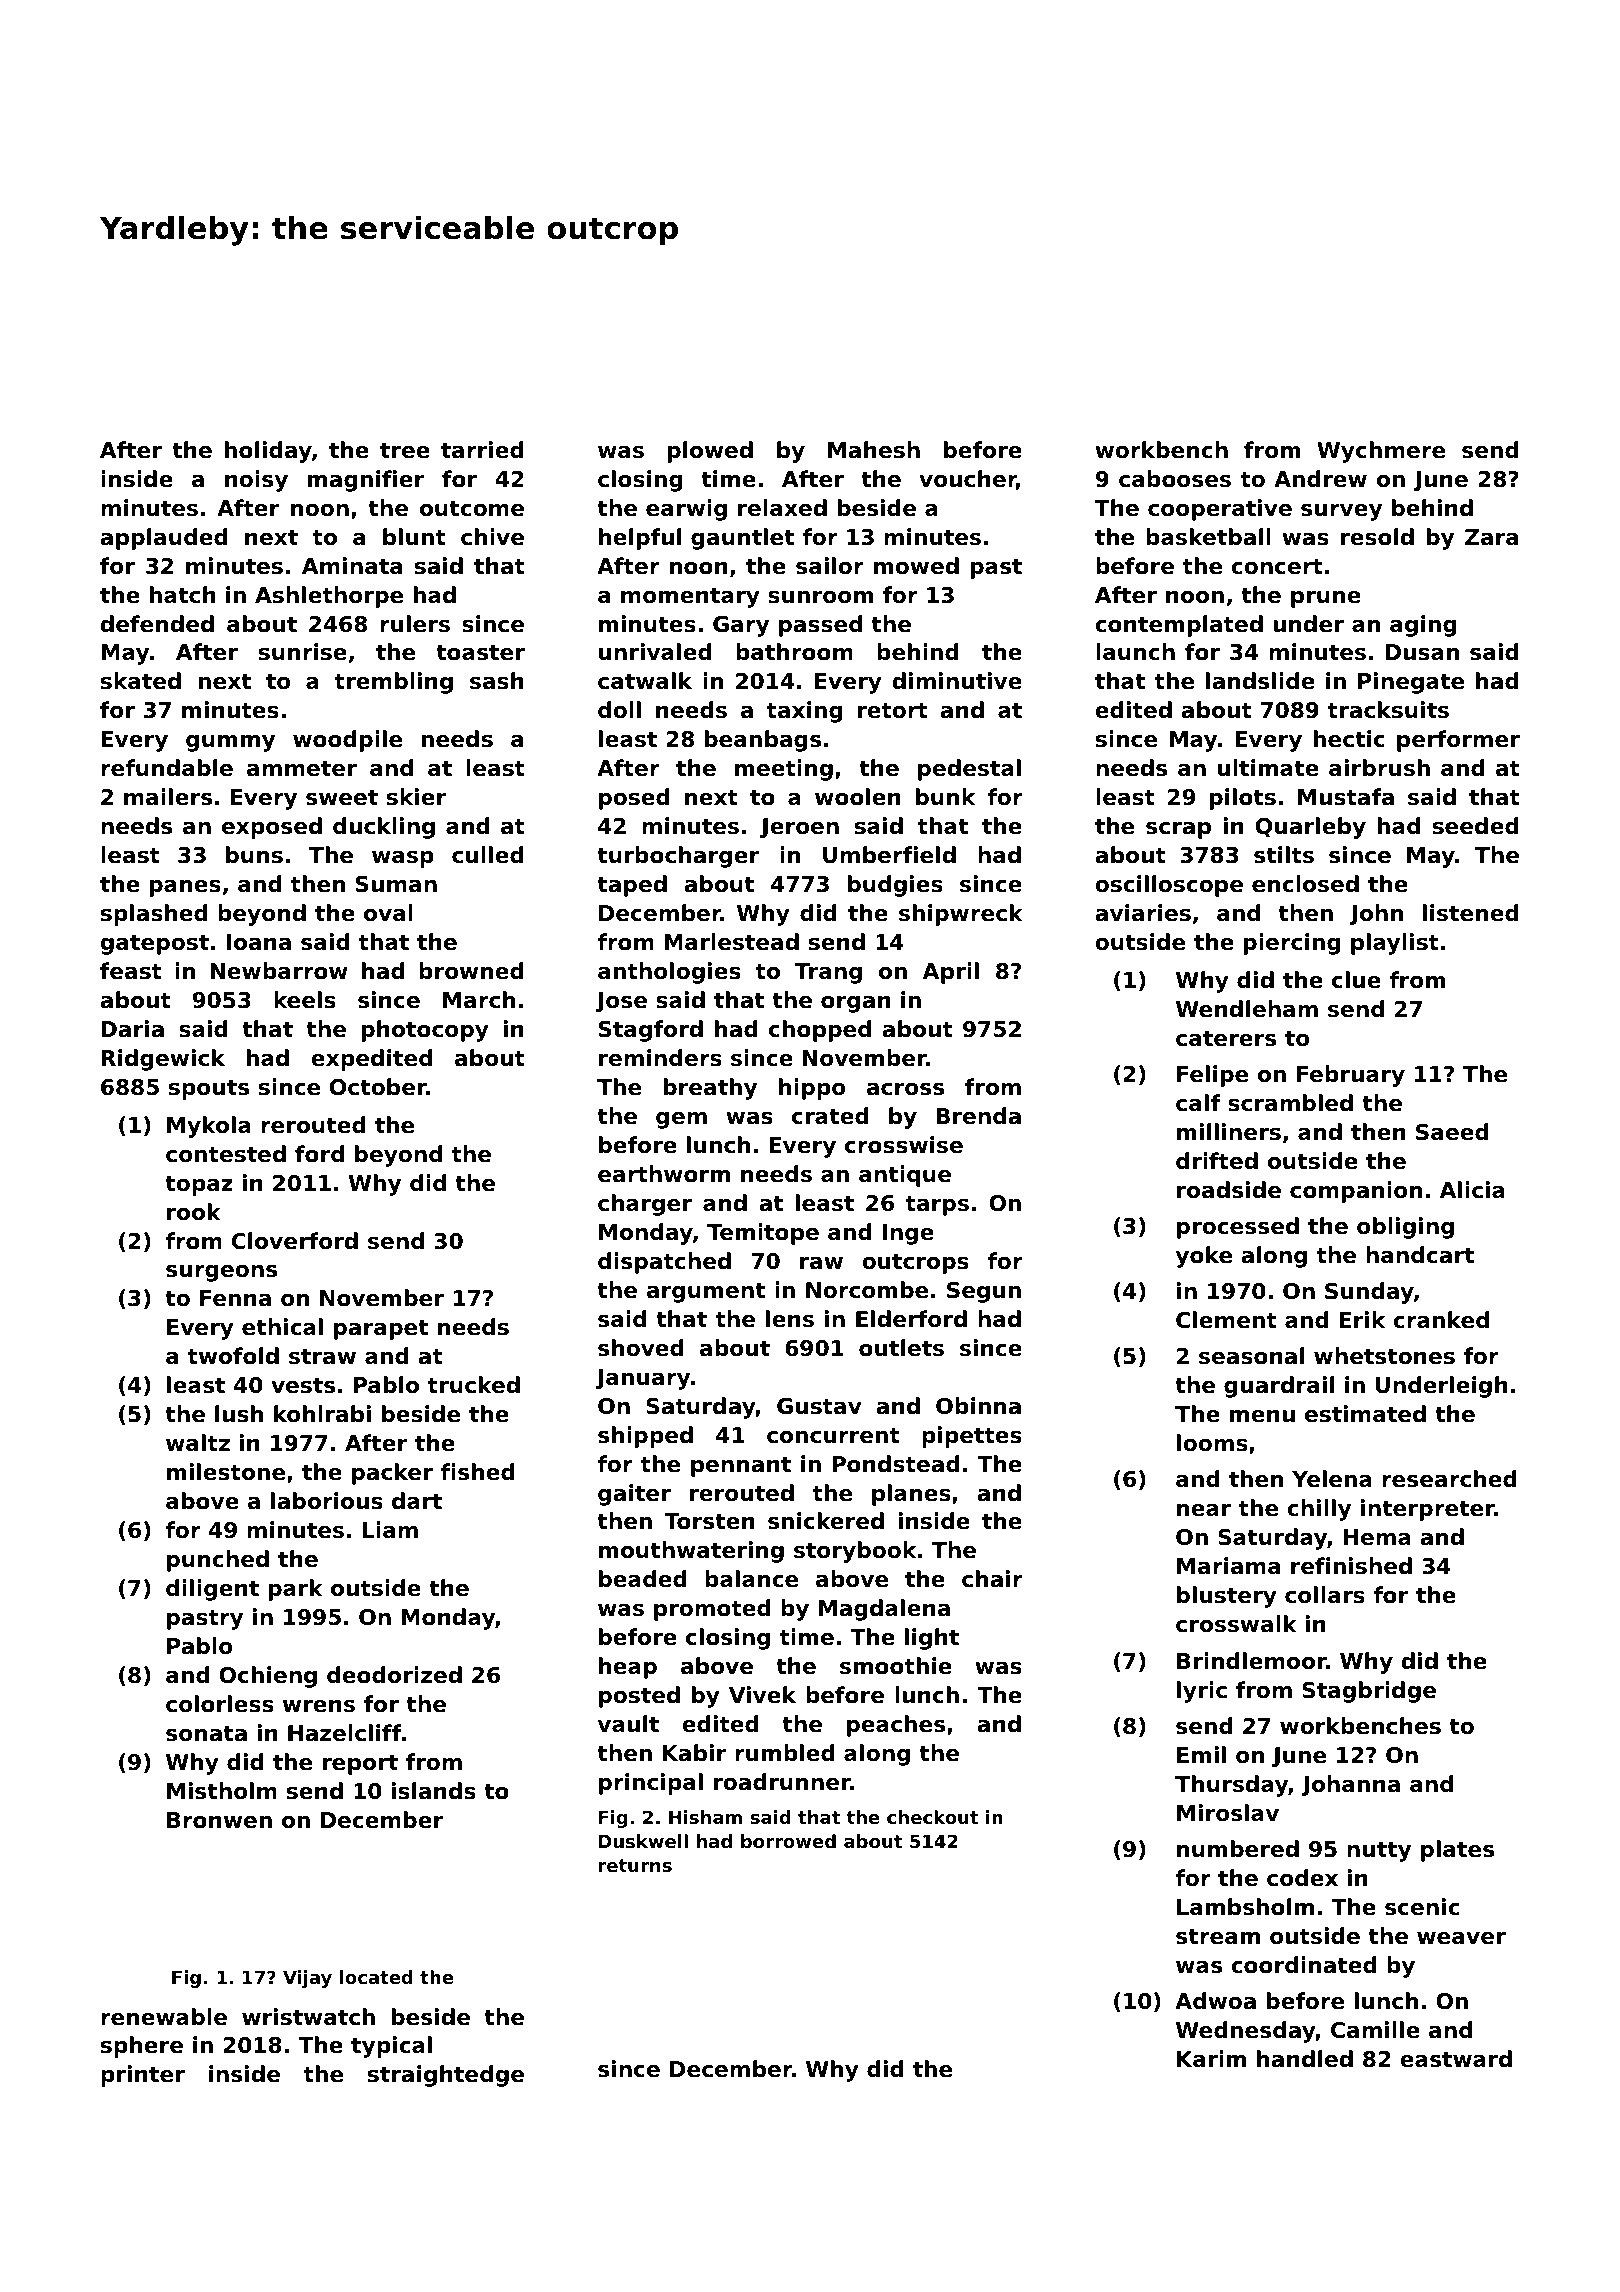 This screenshot has width=1620, height=2292. What do you see at coordinates (932, 1817) in the screenshot?
I see `checkout` at bounding box center [932, 1817].
